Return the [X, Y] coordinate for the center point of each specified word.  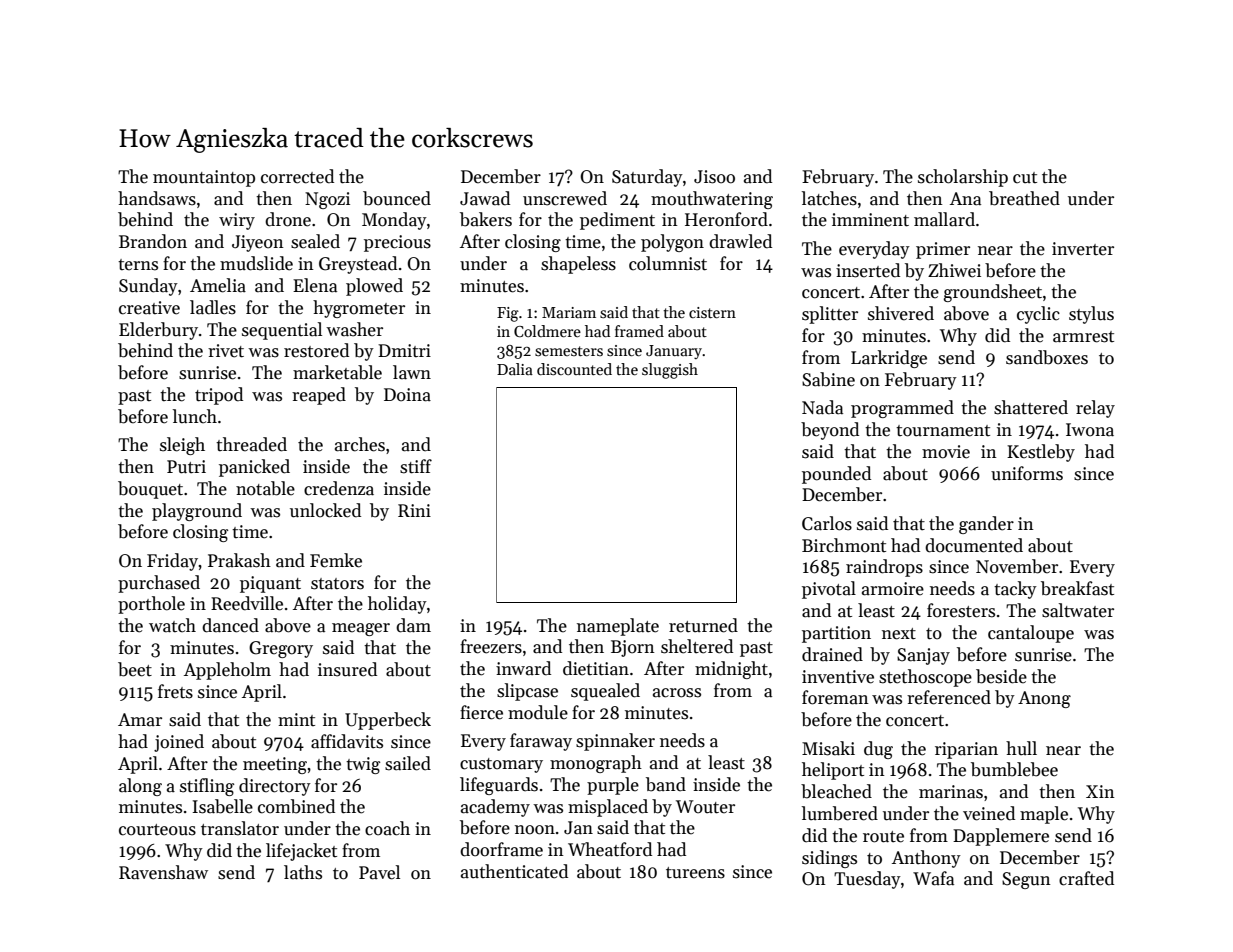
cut [1025, 178]
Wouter [705, 807]
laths [303, 872]
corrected [297, 176]
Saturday [647, 178]
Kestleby [1041, 453]
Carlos [827, 523]
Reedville [247, 603]
